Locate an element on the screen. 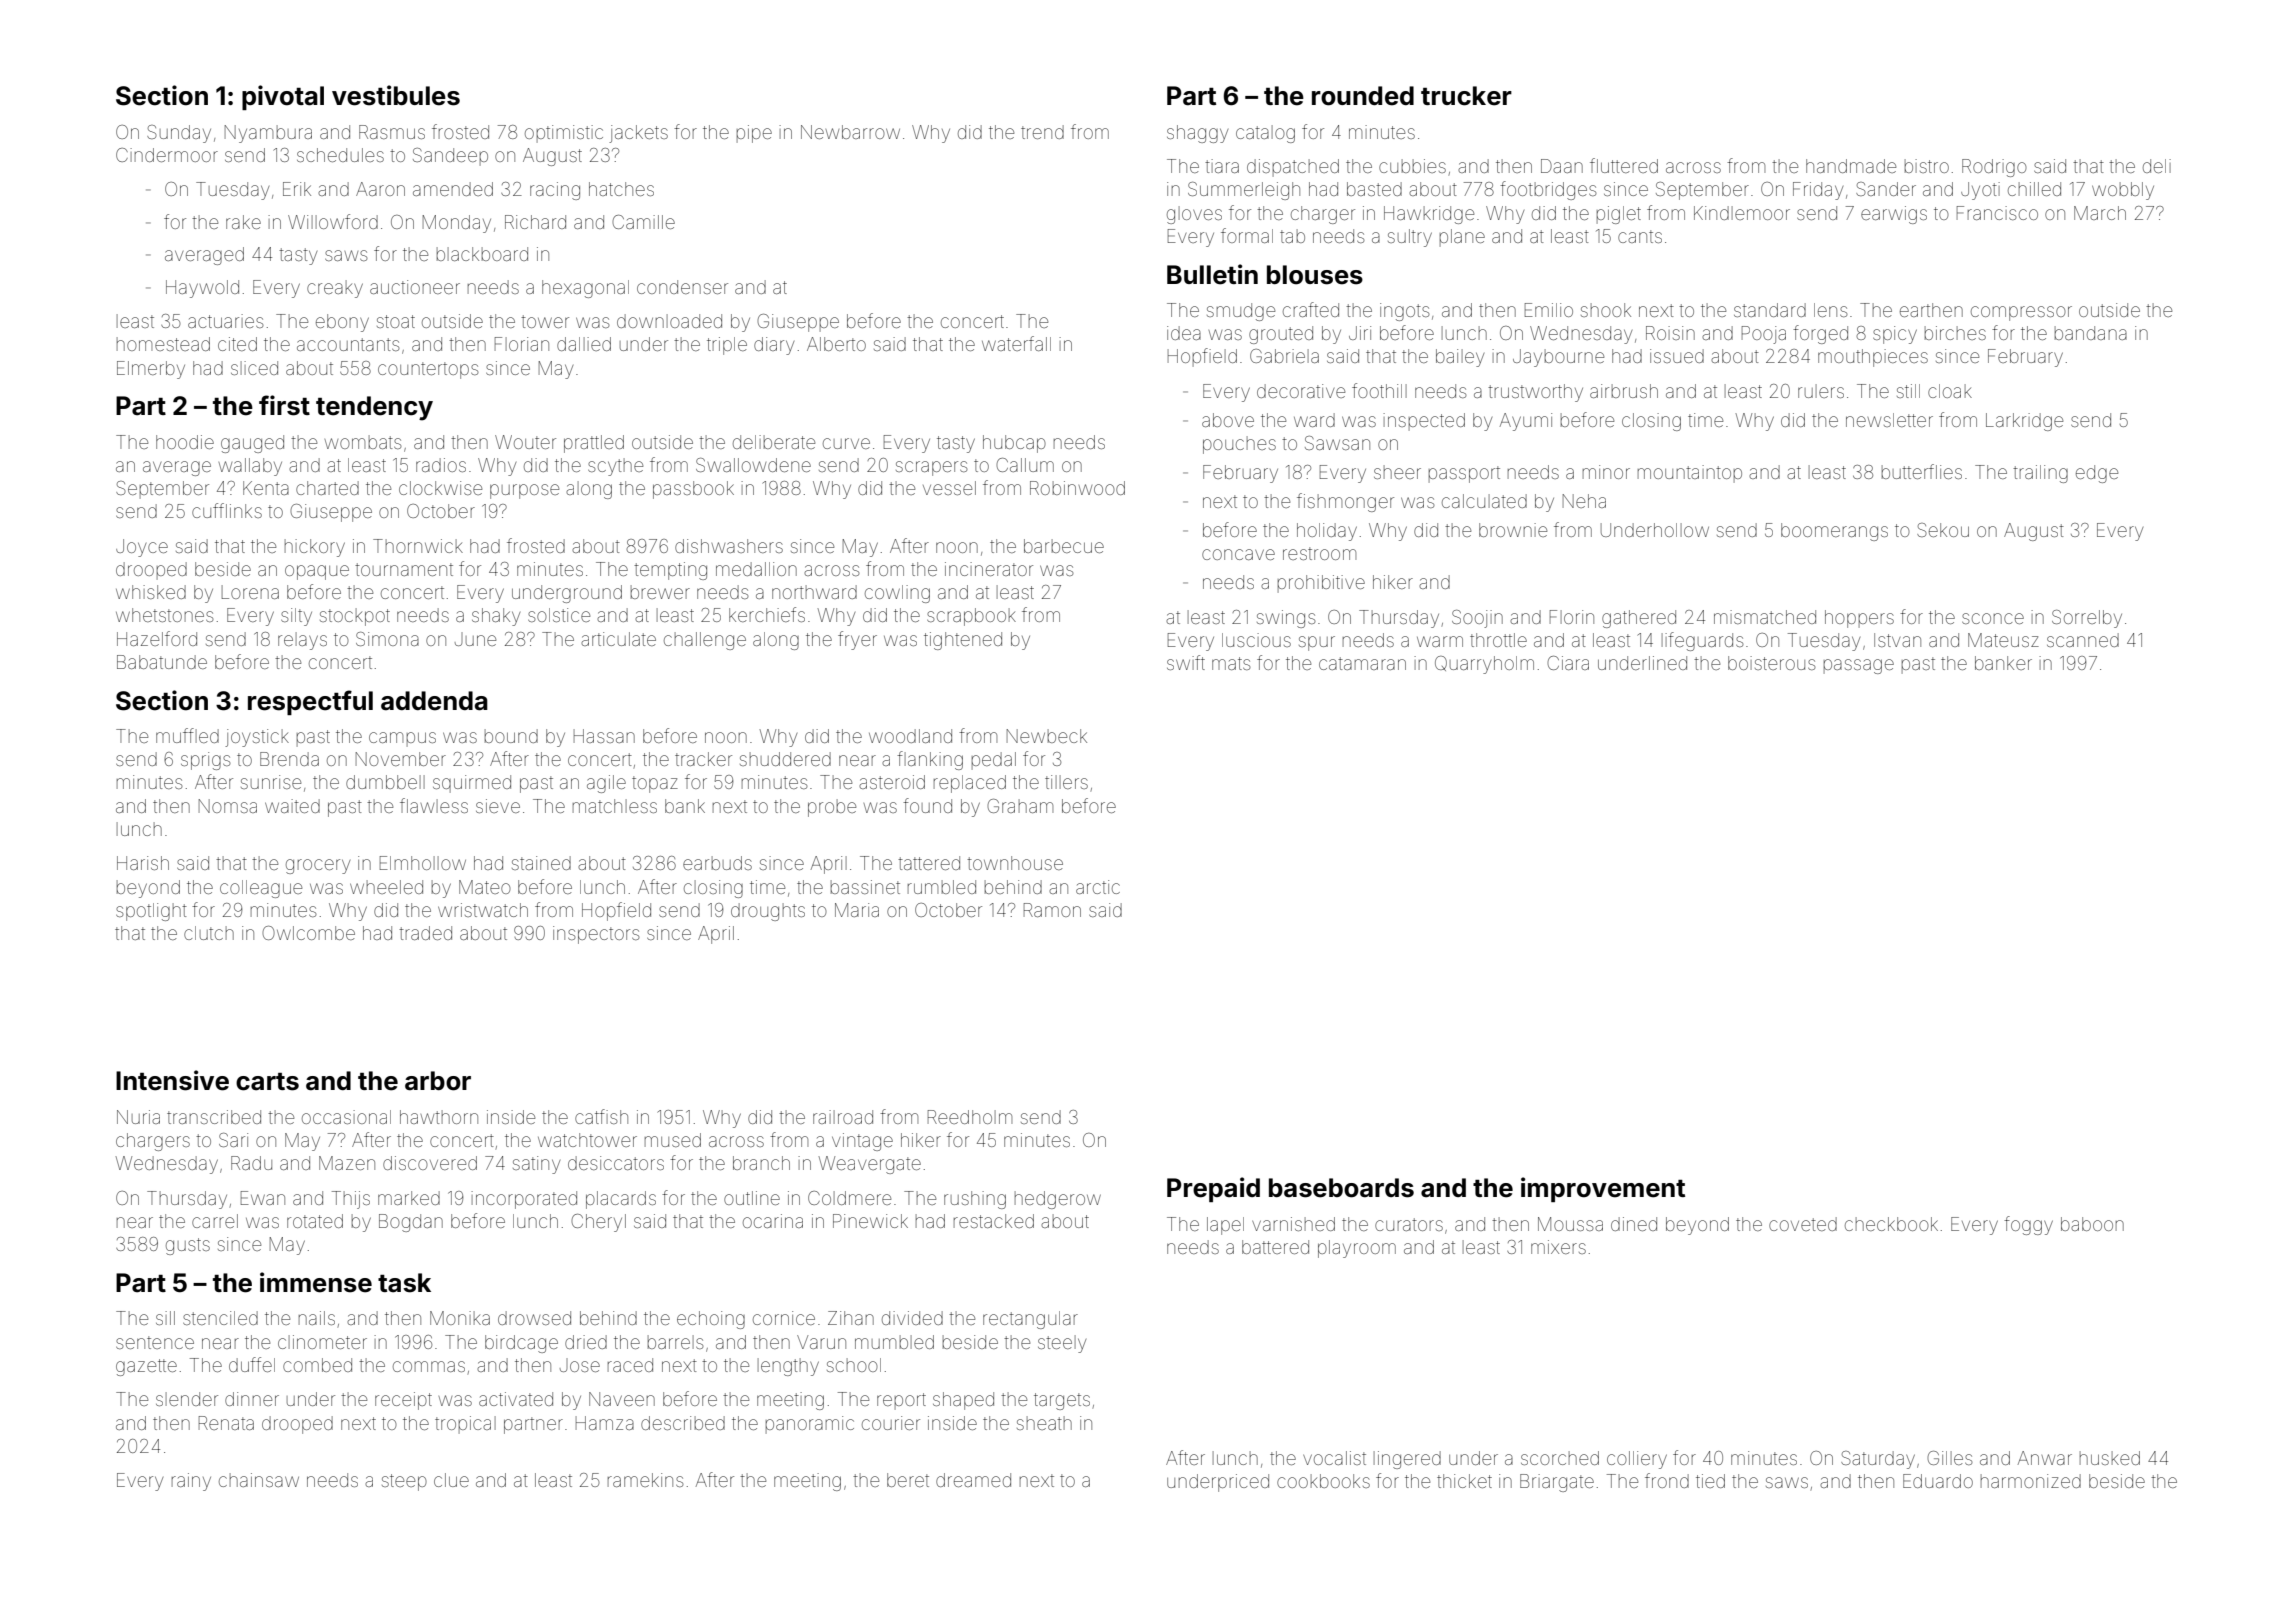 The height and width of the screenshot is (1623, 2295). arctic is located at coordinates (1098, 887).
